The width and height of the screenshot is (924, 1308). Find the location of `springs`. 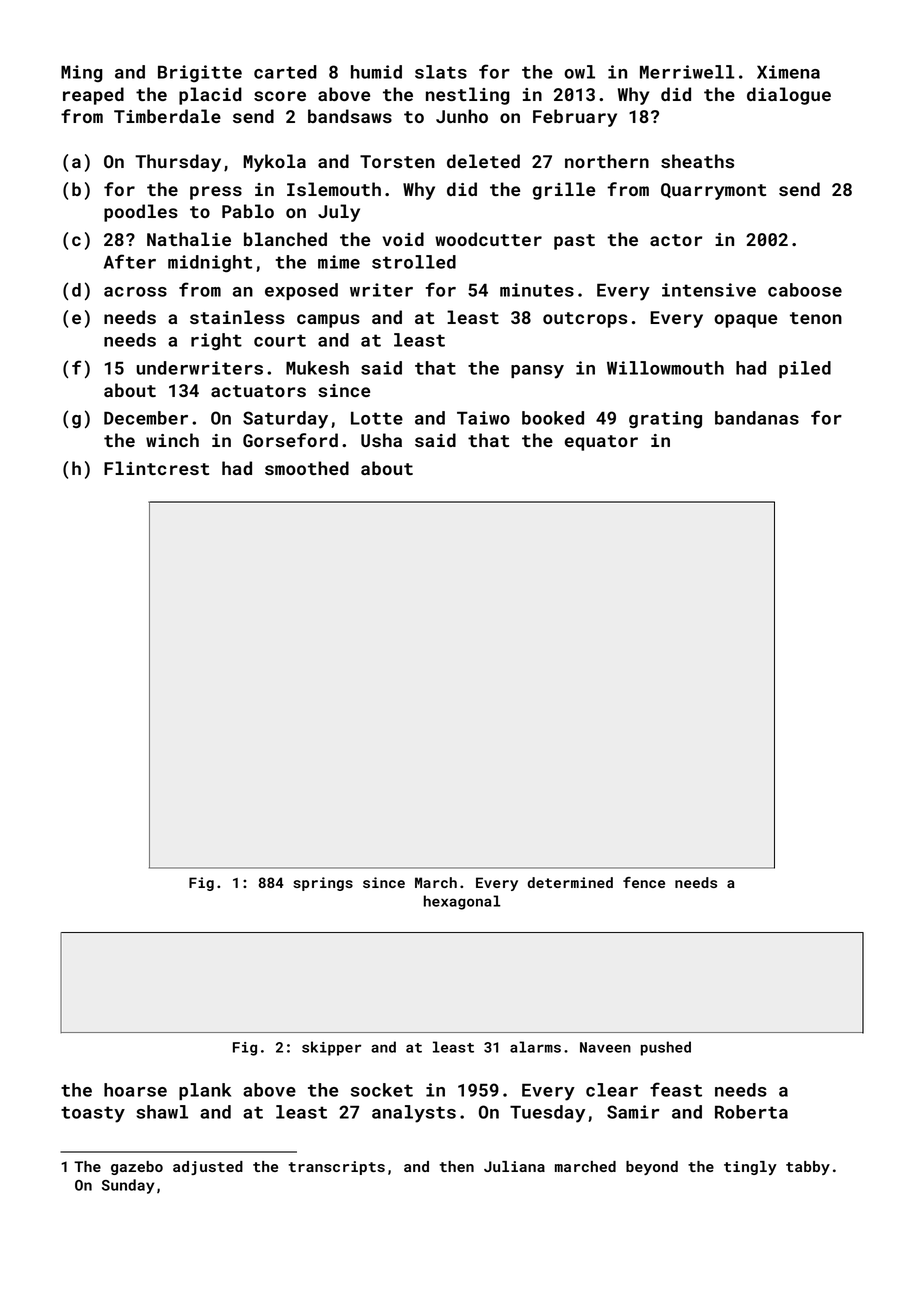

springs is located at coordinates (323, 884).
